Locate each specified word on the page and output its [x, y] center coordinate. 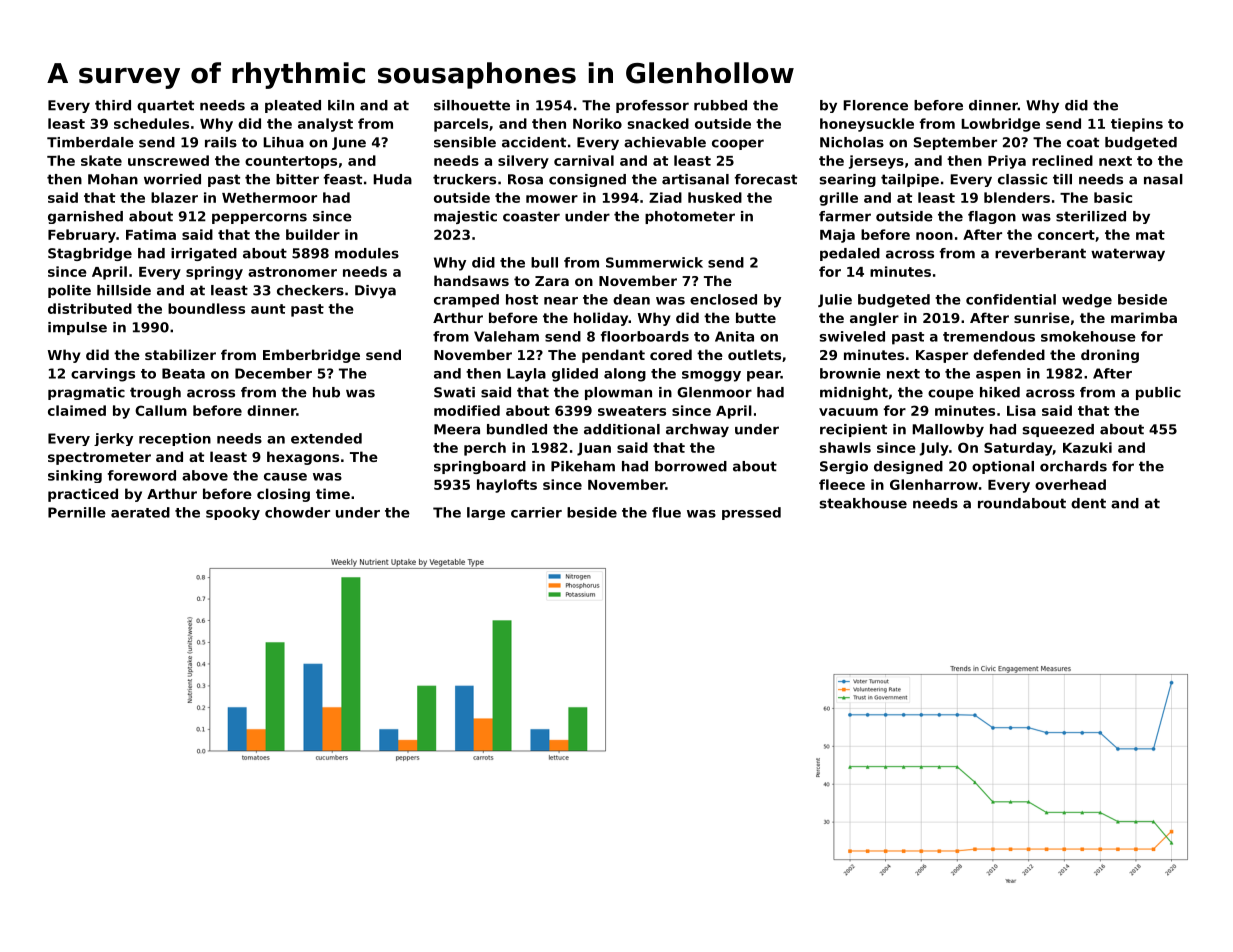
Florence [875, 105]
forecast [766, 179]
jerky [113, 439]
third [113, 105]
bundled [517, 429]
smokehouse [1088, 336]
